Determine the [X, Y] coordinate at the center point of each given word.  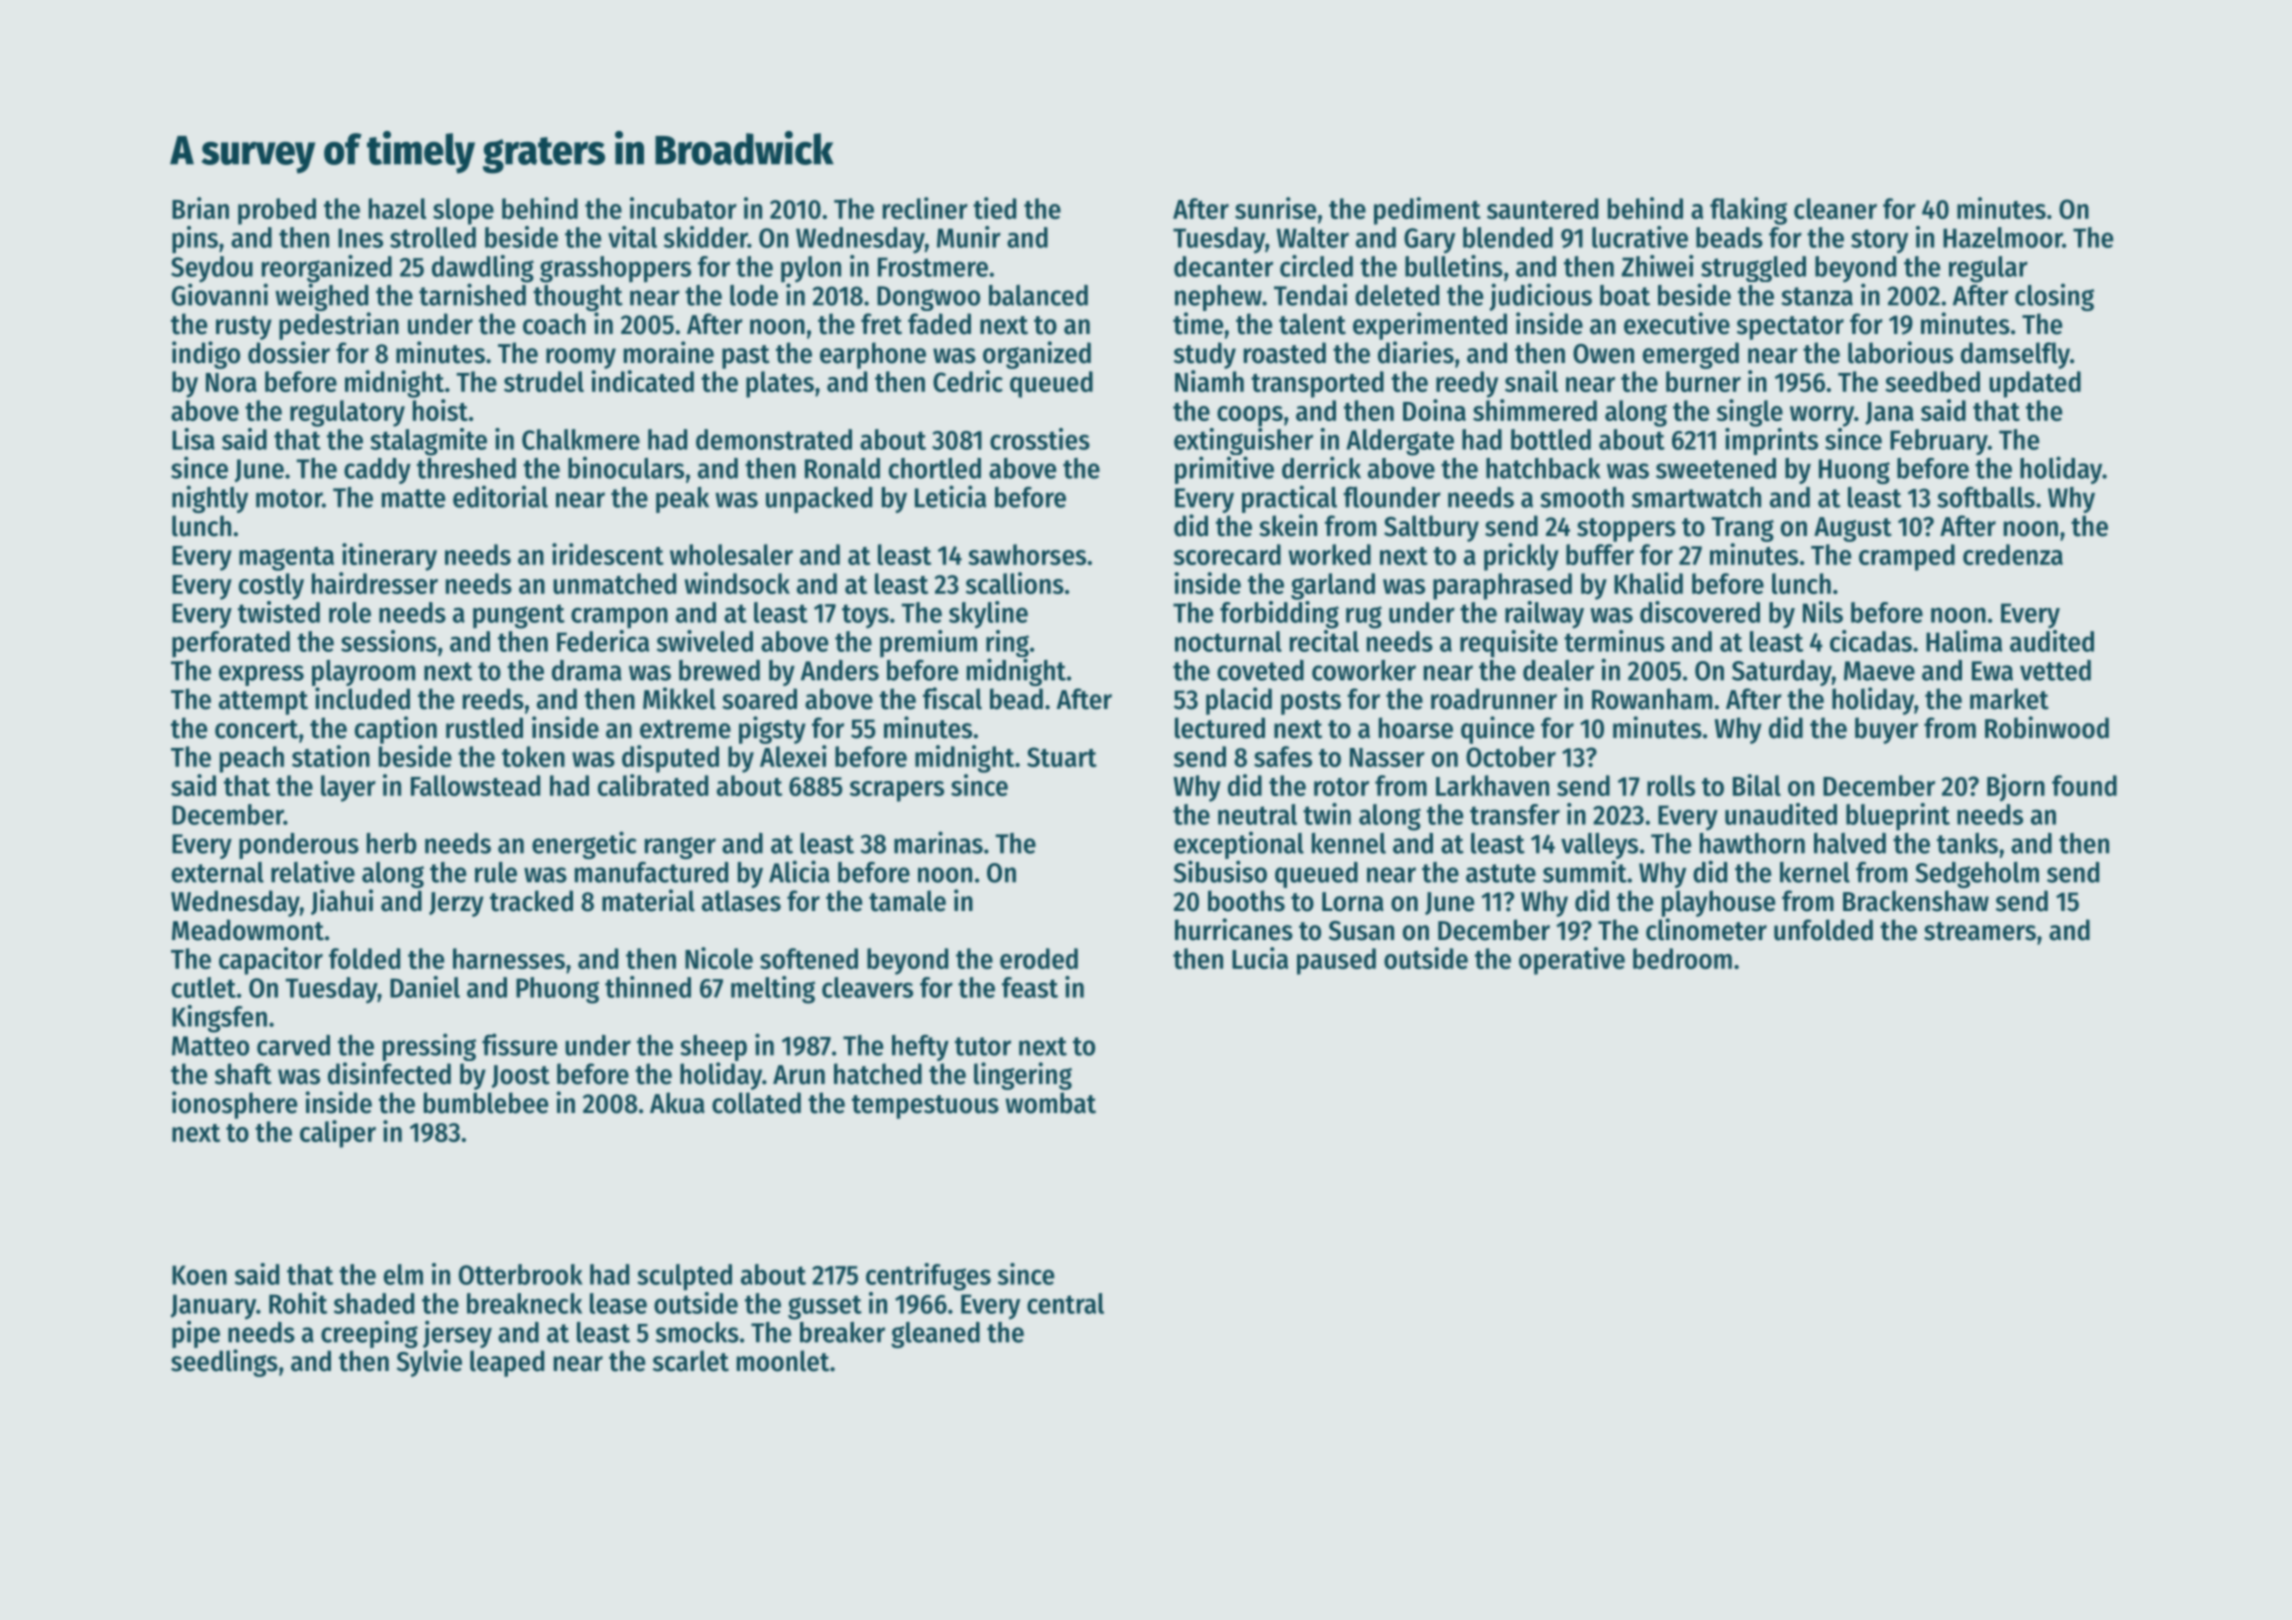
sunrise [1275, 208]
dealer [1558, 670]
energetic [584, 845]
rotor [1341, 787]
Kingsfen [219, 1019]
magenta [286, 559]
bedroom [1682, 958]
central [1065, 1303]
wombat [1051, 1103]
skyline [988, 615]
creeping [369, 1334]
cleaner [1835, 208]
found [2084, 785]
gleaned [935, 1335]
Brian [200, 208]
